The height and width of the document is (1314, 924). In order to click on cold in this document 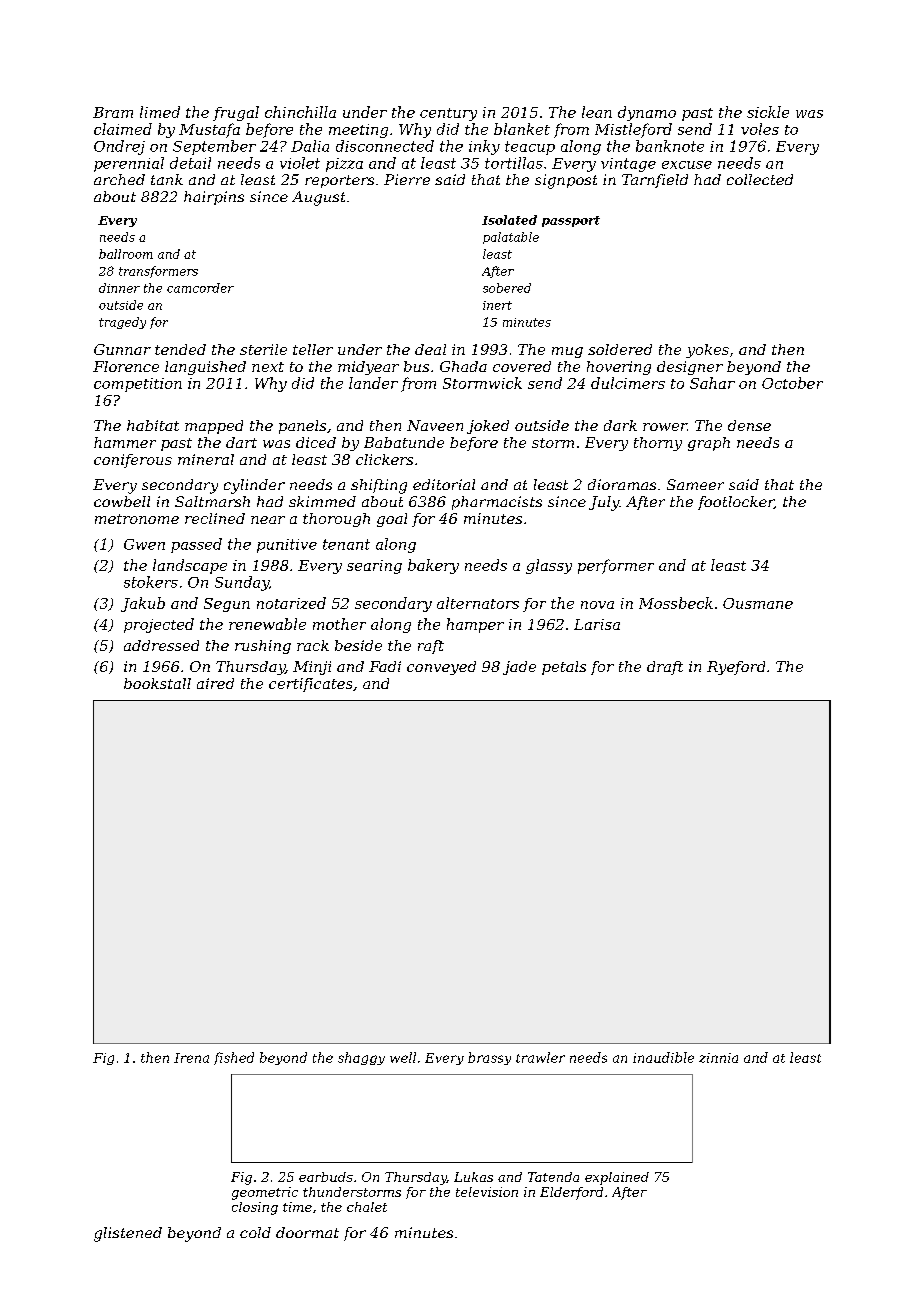, I will do `click(255, 1232)`.
